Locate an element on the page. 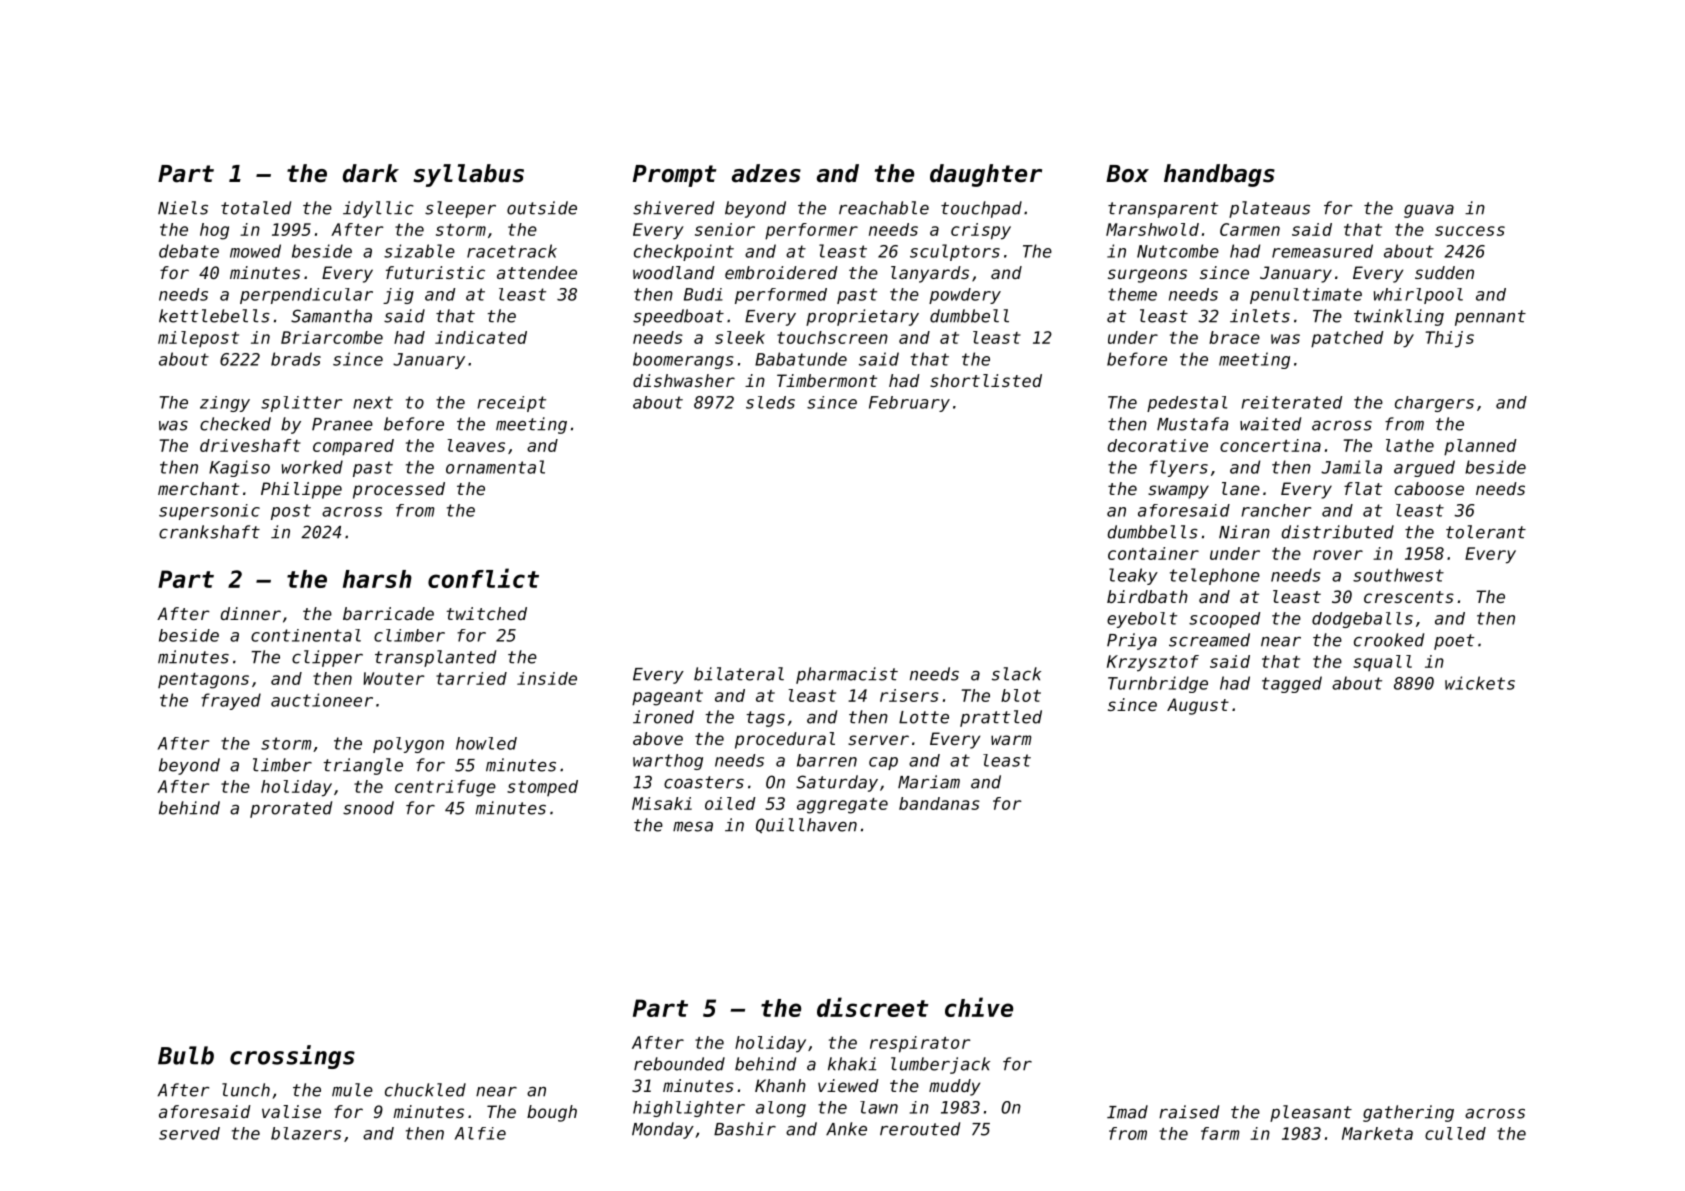 The height and width of the document is (1191, 1685). sleds is located at coordinates (770, 402).
